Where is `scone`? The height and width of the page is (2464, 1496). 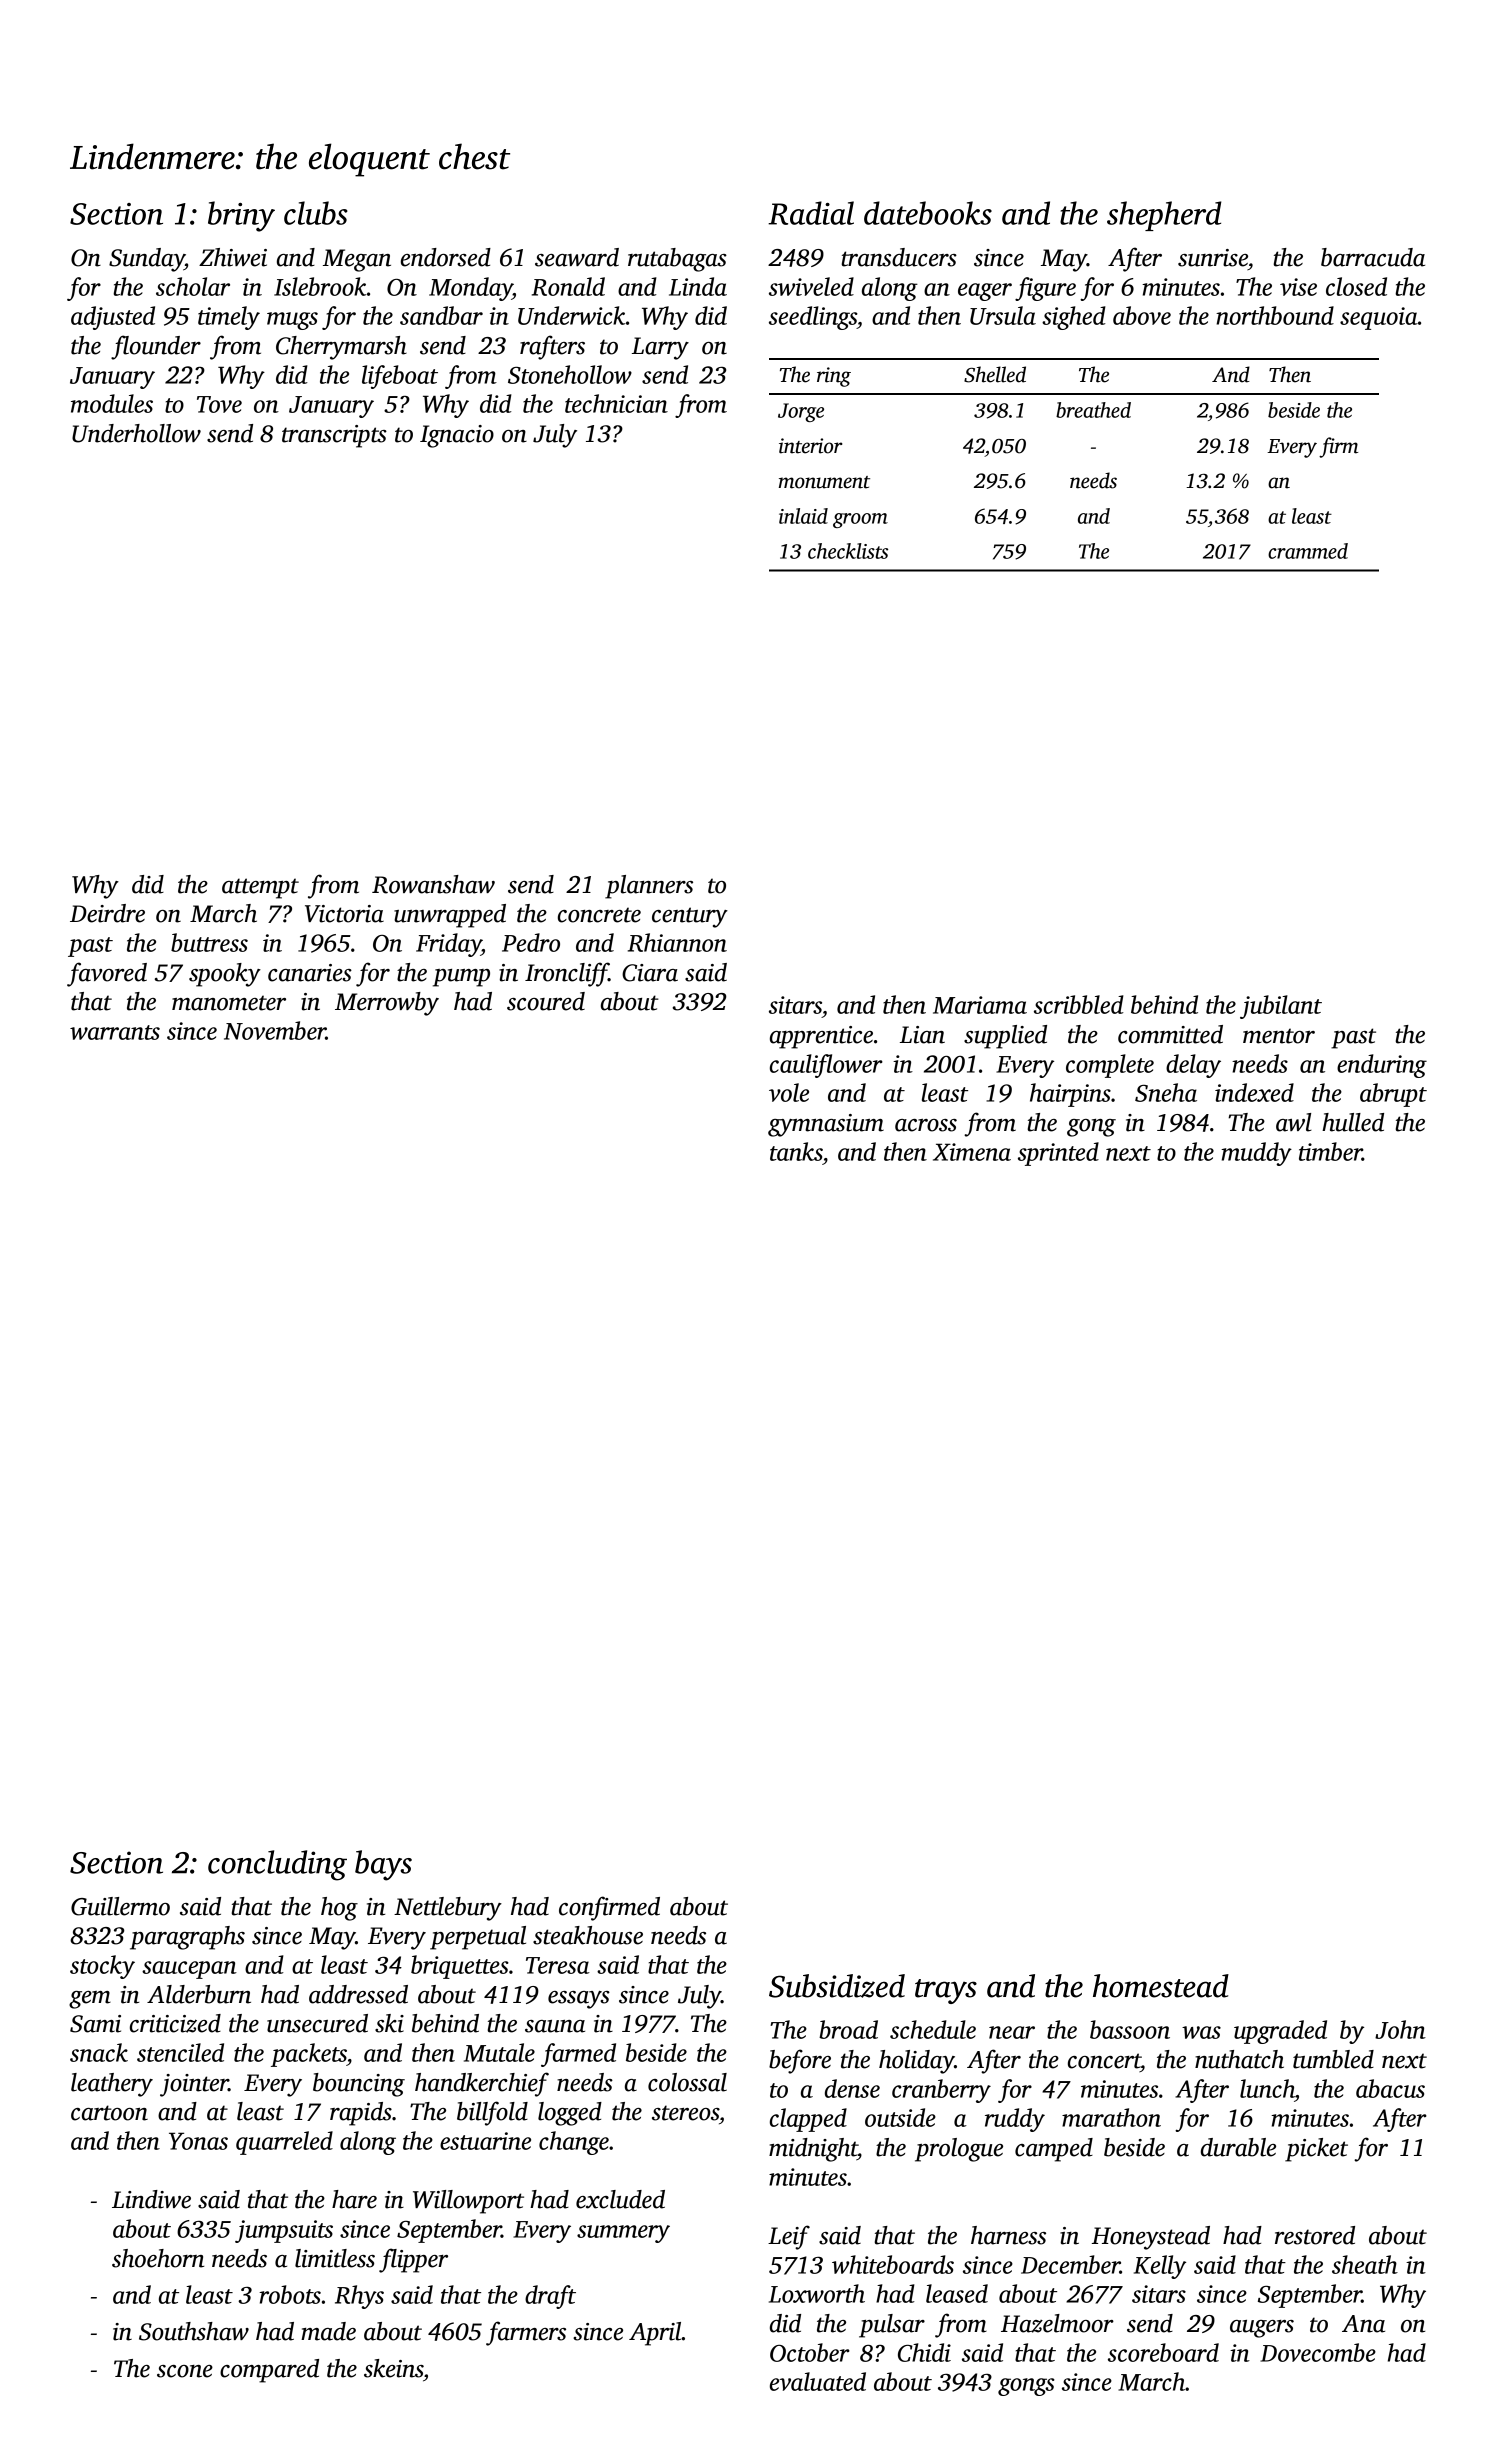 scone is located at coordinates (185, 2371).
